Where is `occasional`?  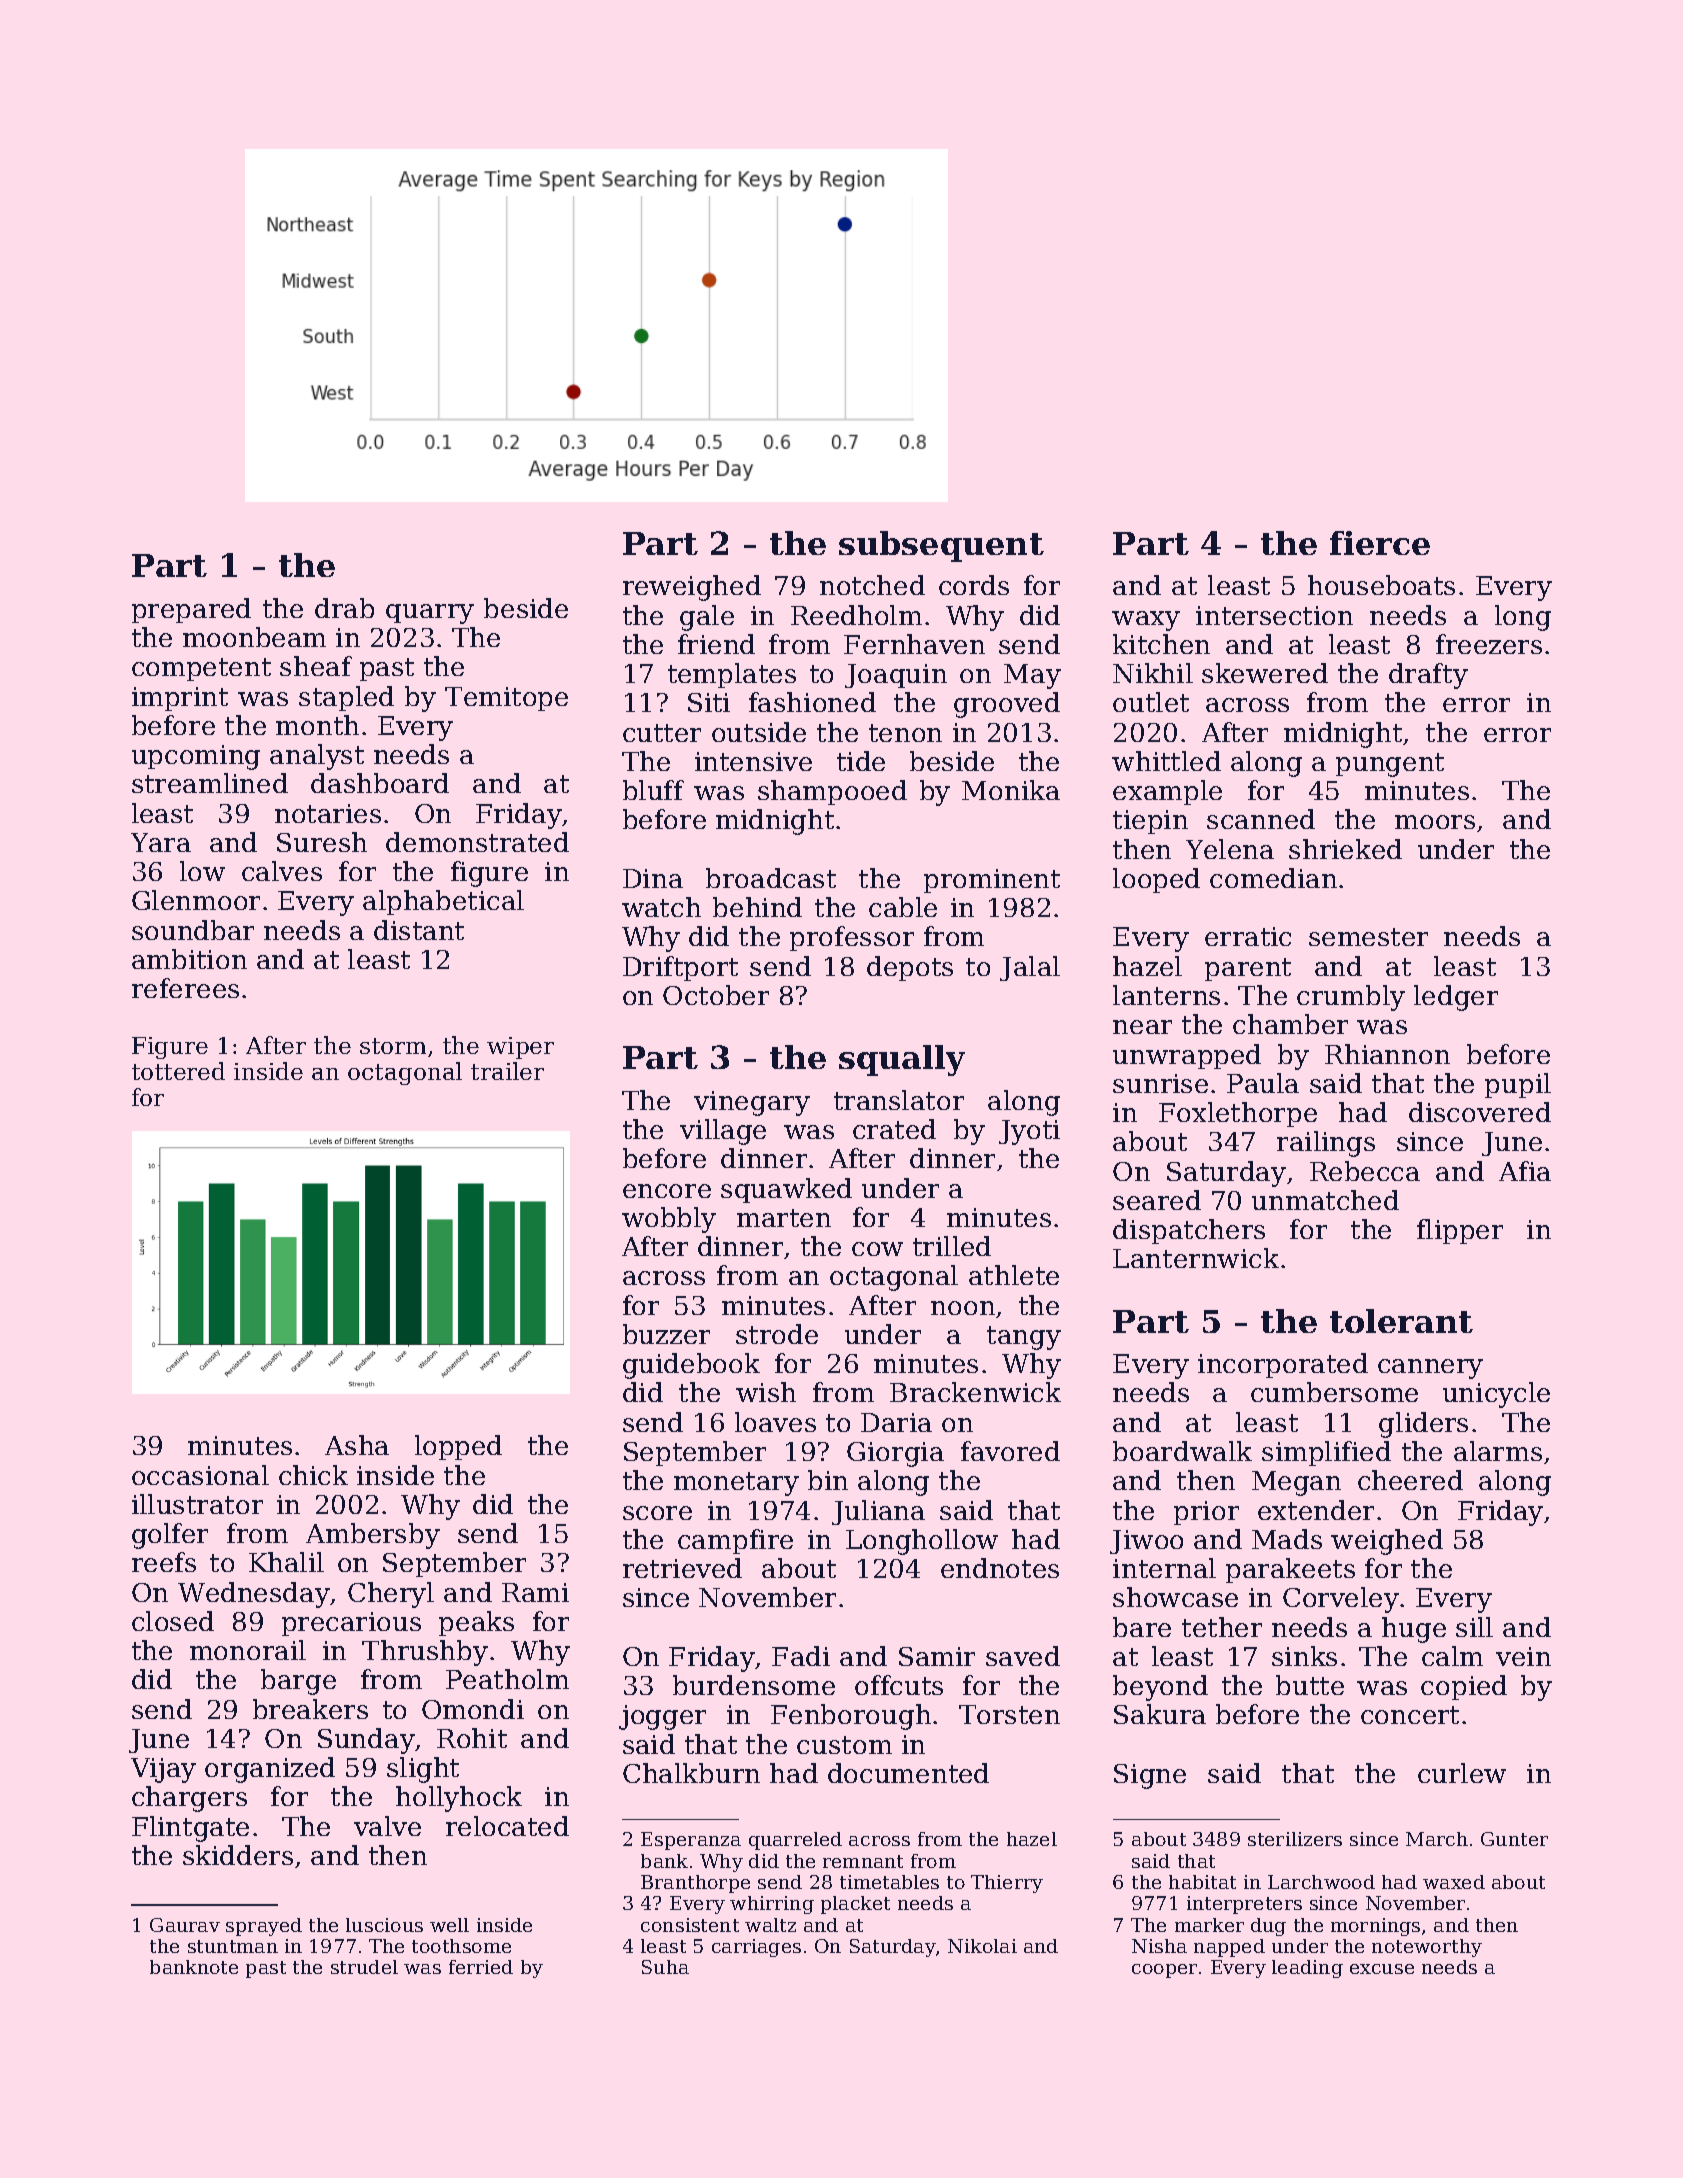 occasional is located at coordinates (200, 1475).
